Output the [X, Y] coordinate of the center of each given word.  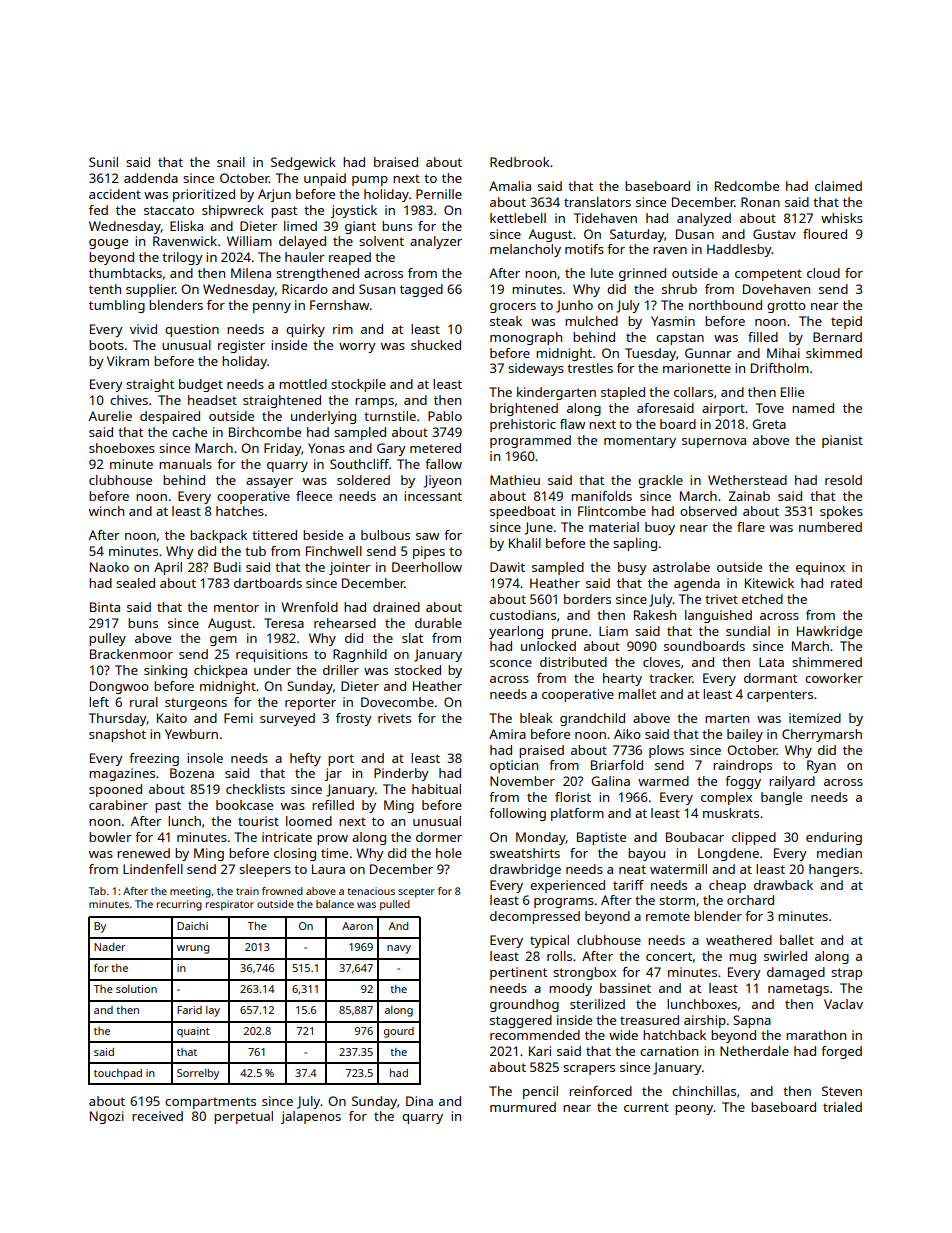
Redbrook [520, 162]
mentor [236, 607]
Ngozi [107, 1117]
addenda [151, 178]
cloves [661, 662]
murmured [523, 1107]
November [522, 781]
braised [396, 162]
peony [694, 1110]
